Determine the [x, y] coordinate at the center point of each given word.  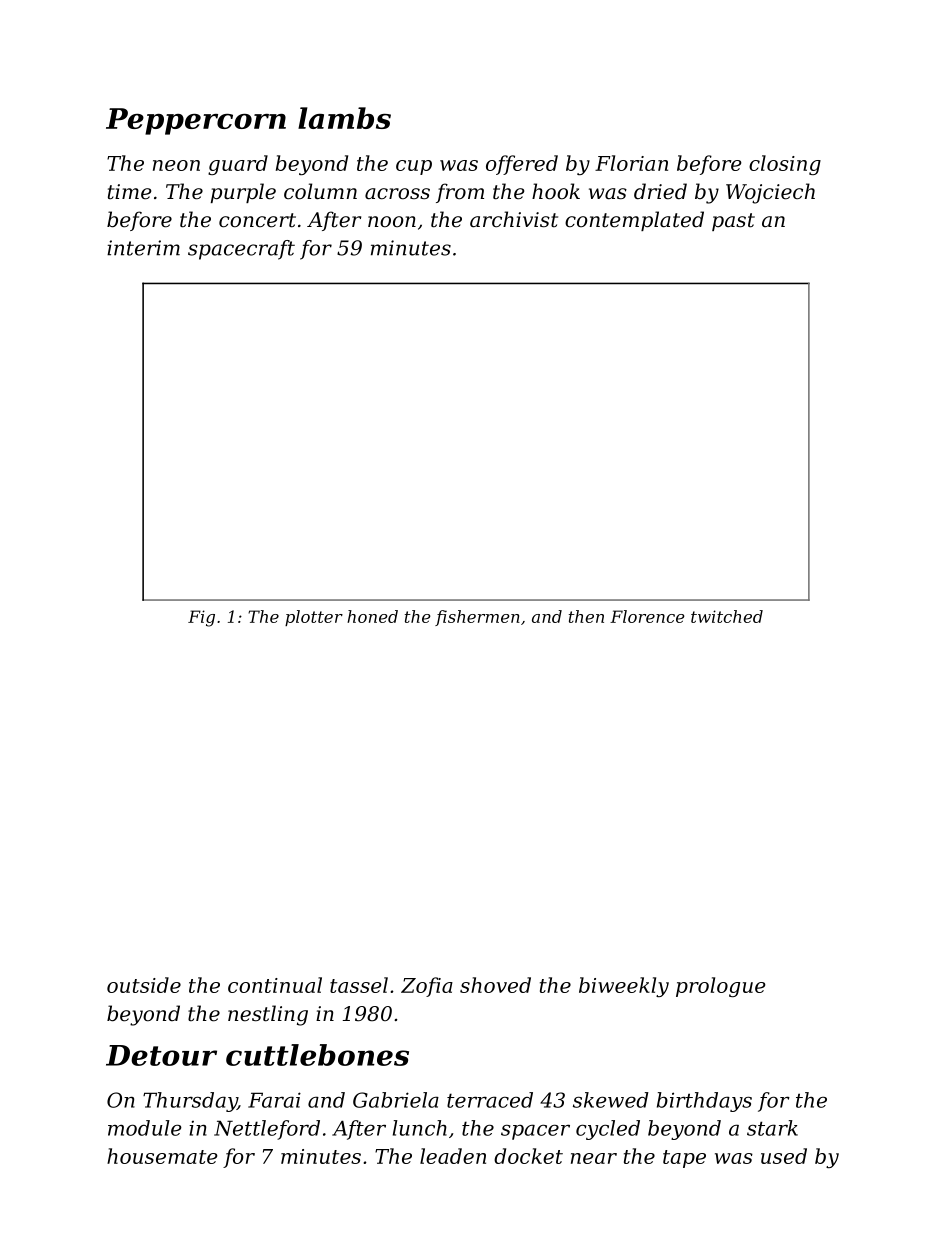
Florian [631, 163]
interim [143, 248]
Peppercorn [196, 121]
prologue [721, 987]
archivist [514, 219]
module [145, 1128]
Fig [201, 618]
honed [372, 616]
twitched [727, 616]
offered [522, 165]
